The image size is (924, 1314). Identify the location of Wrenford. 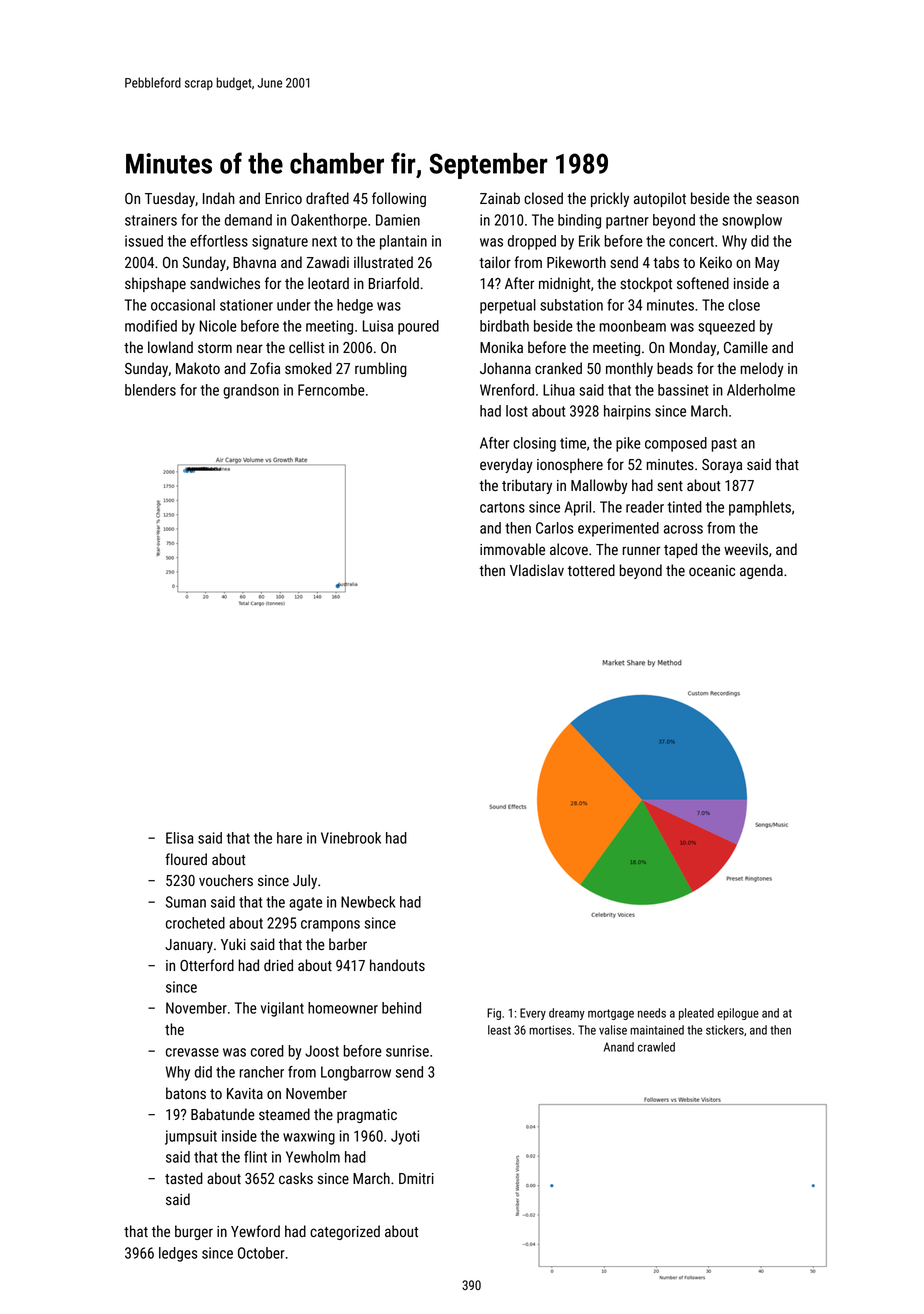
(507, 390).
